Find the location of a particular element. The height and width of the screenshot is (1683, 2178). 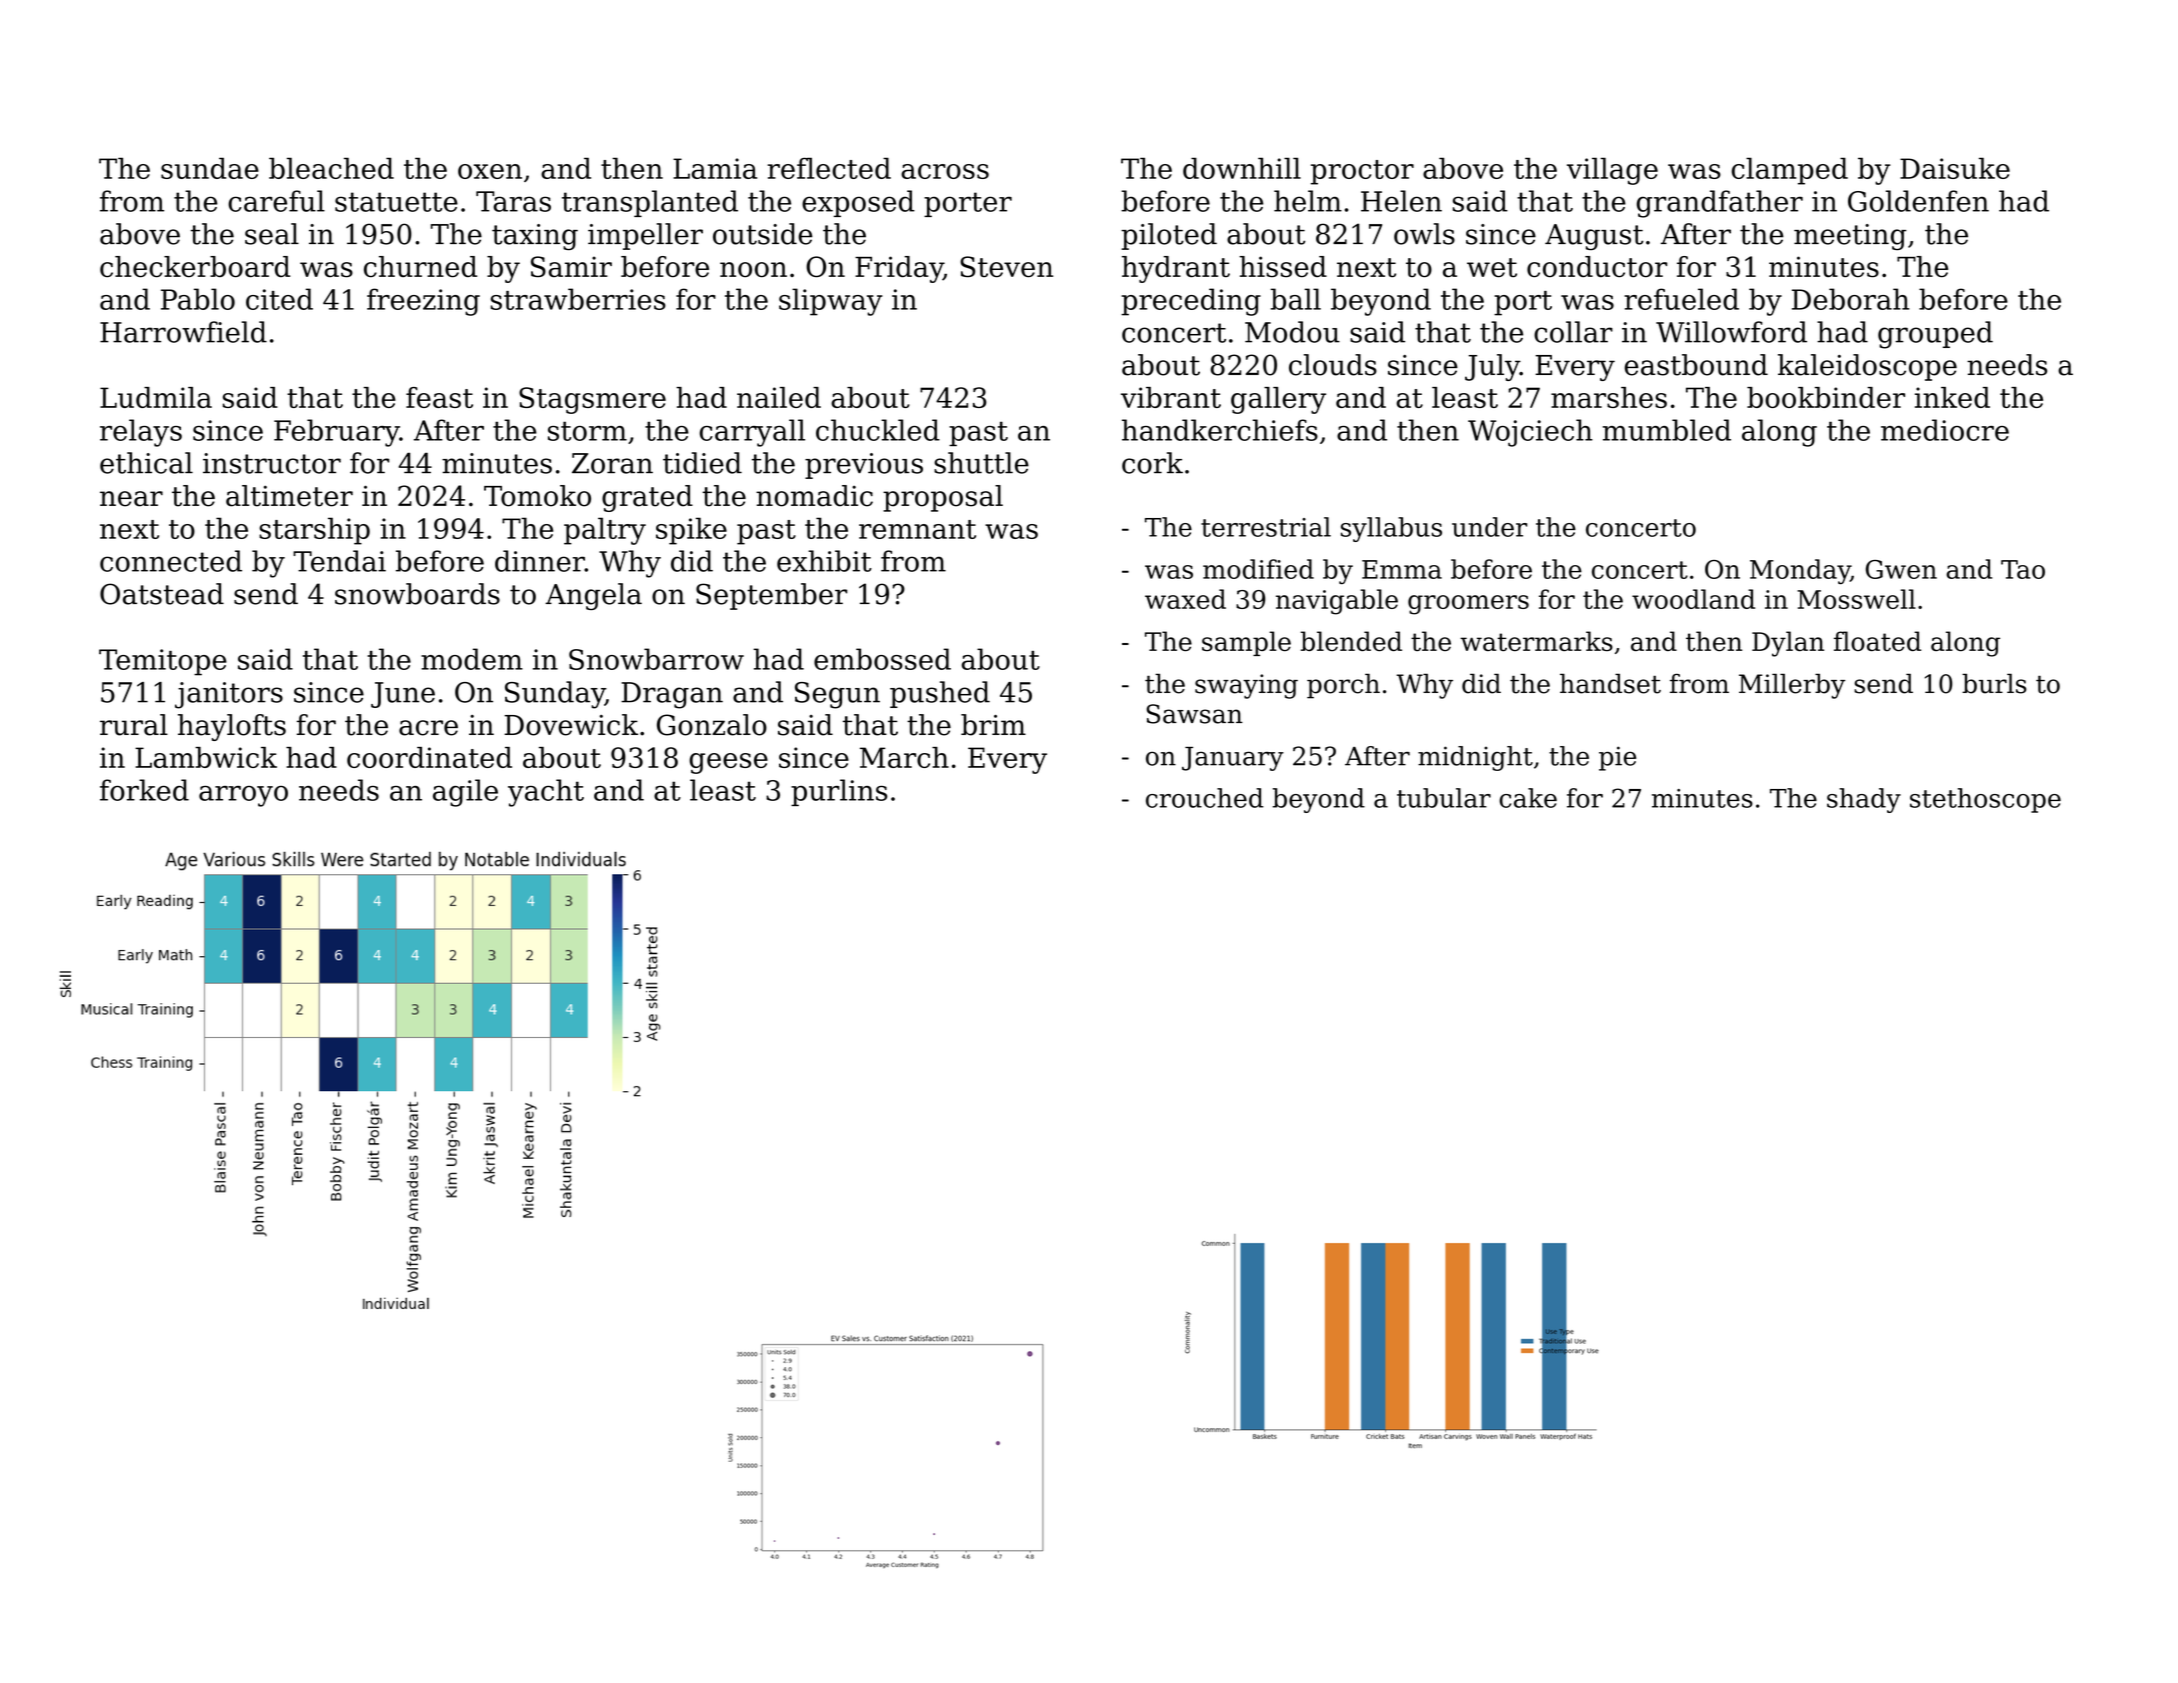

Dovewick is located at coordinates (571, 725).
